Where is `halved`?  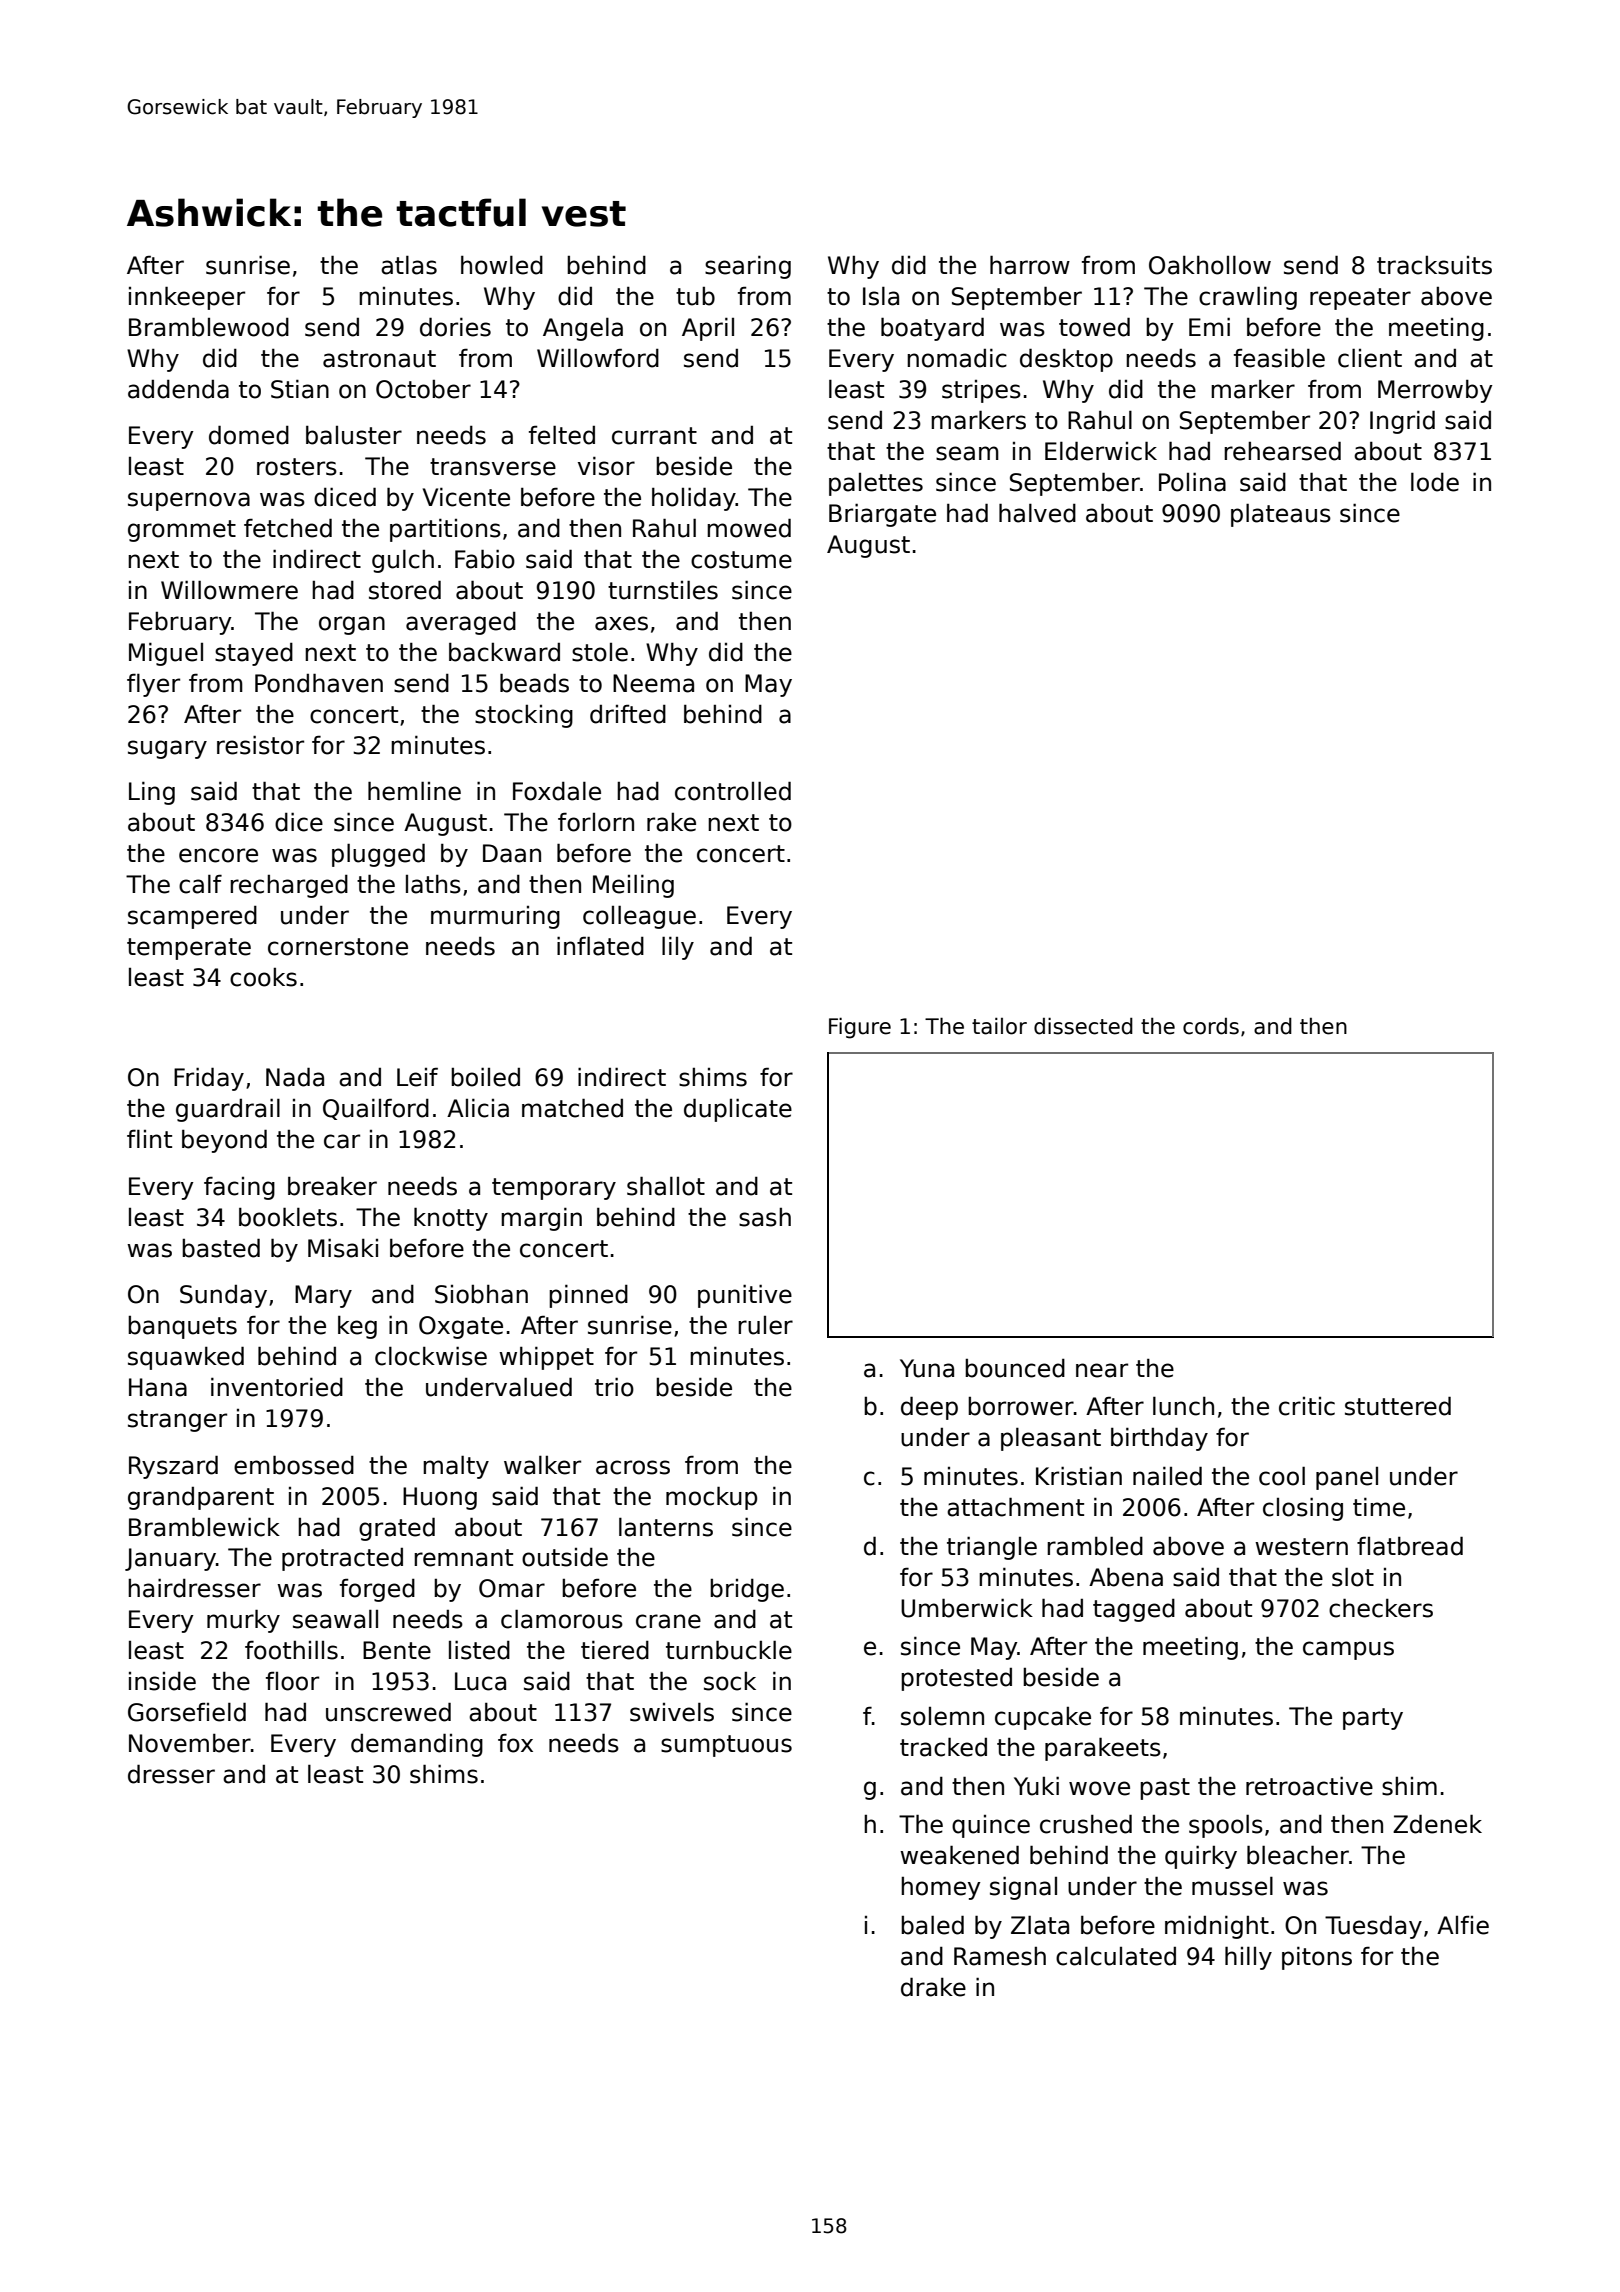 halved is located at coordinates (1037, 513).
